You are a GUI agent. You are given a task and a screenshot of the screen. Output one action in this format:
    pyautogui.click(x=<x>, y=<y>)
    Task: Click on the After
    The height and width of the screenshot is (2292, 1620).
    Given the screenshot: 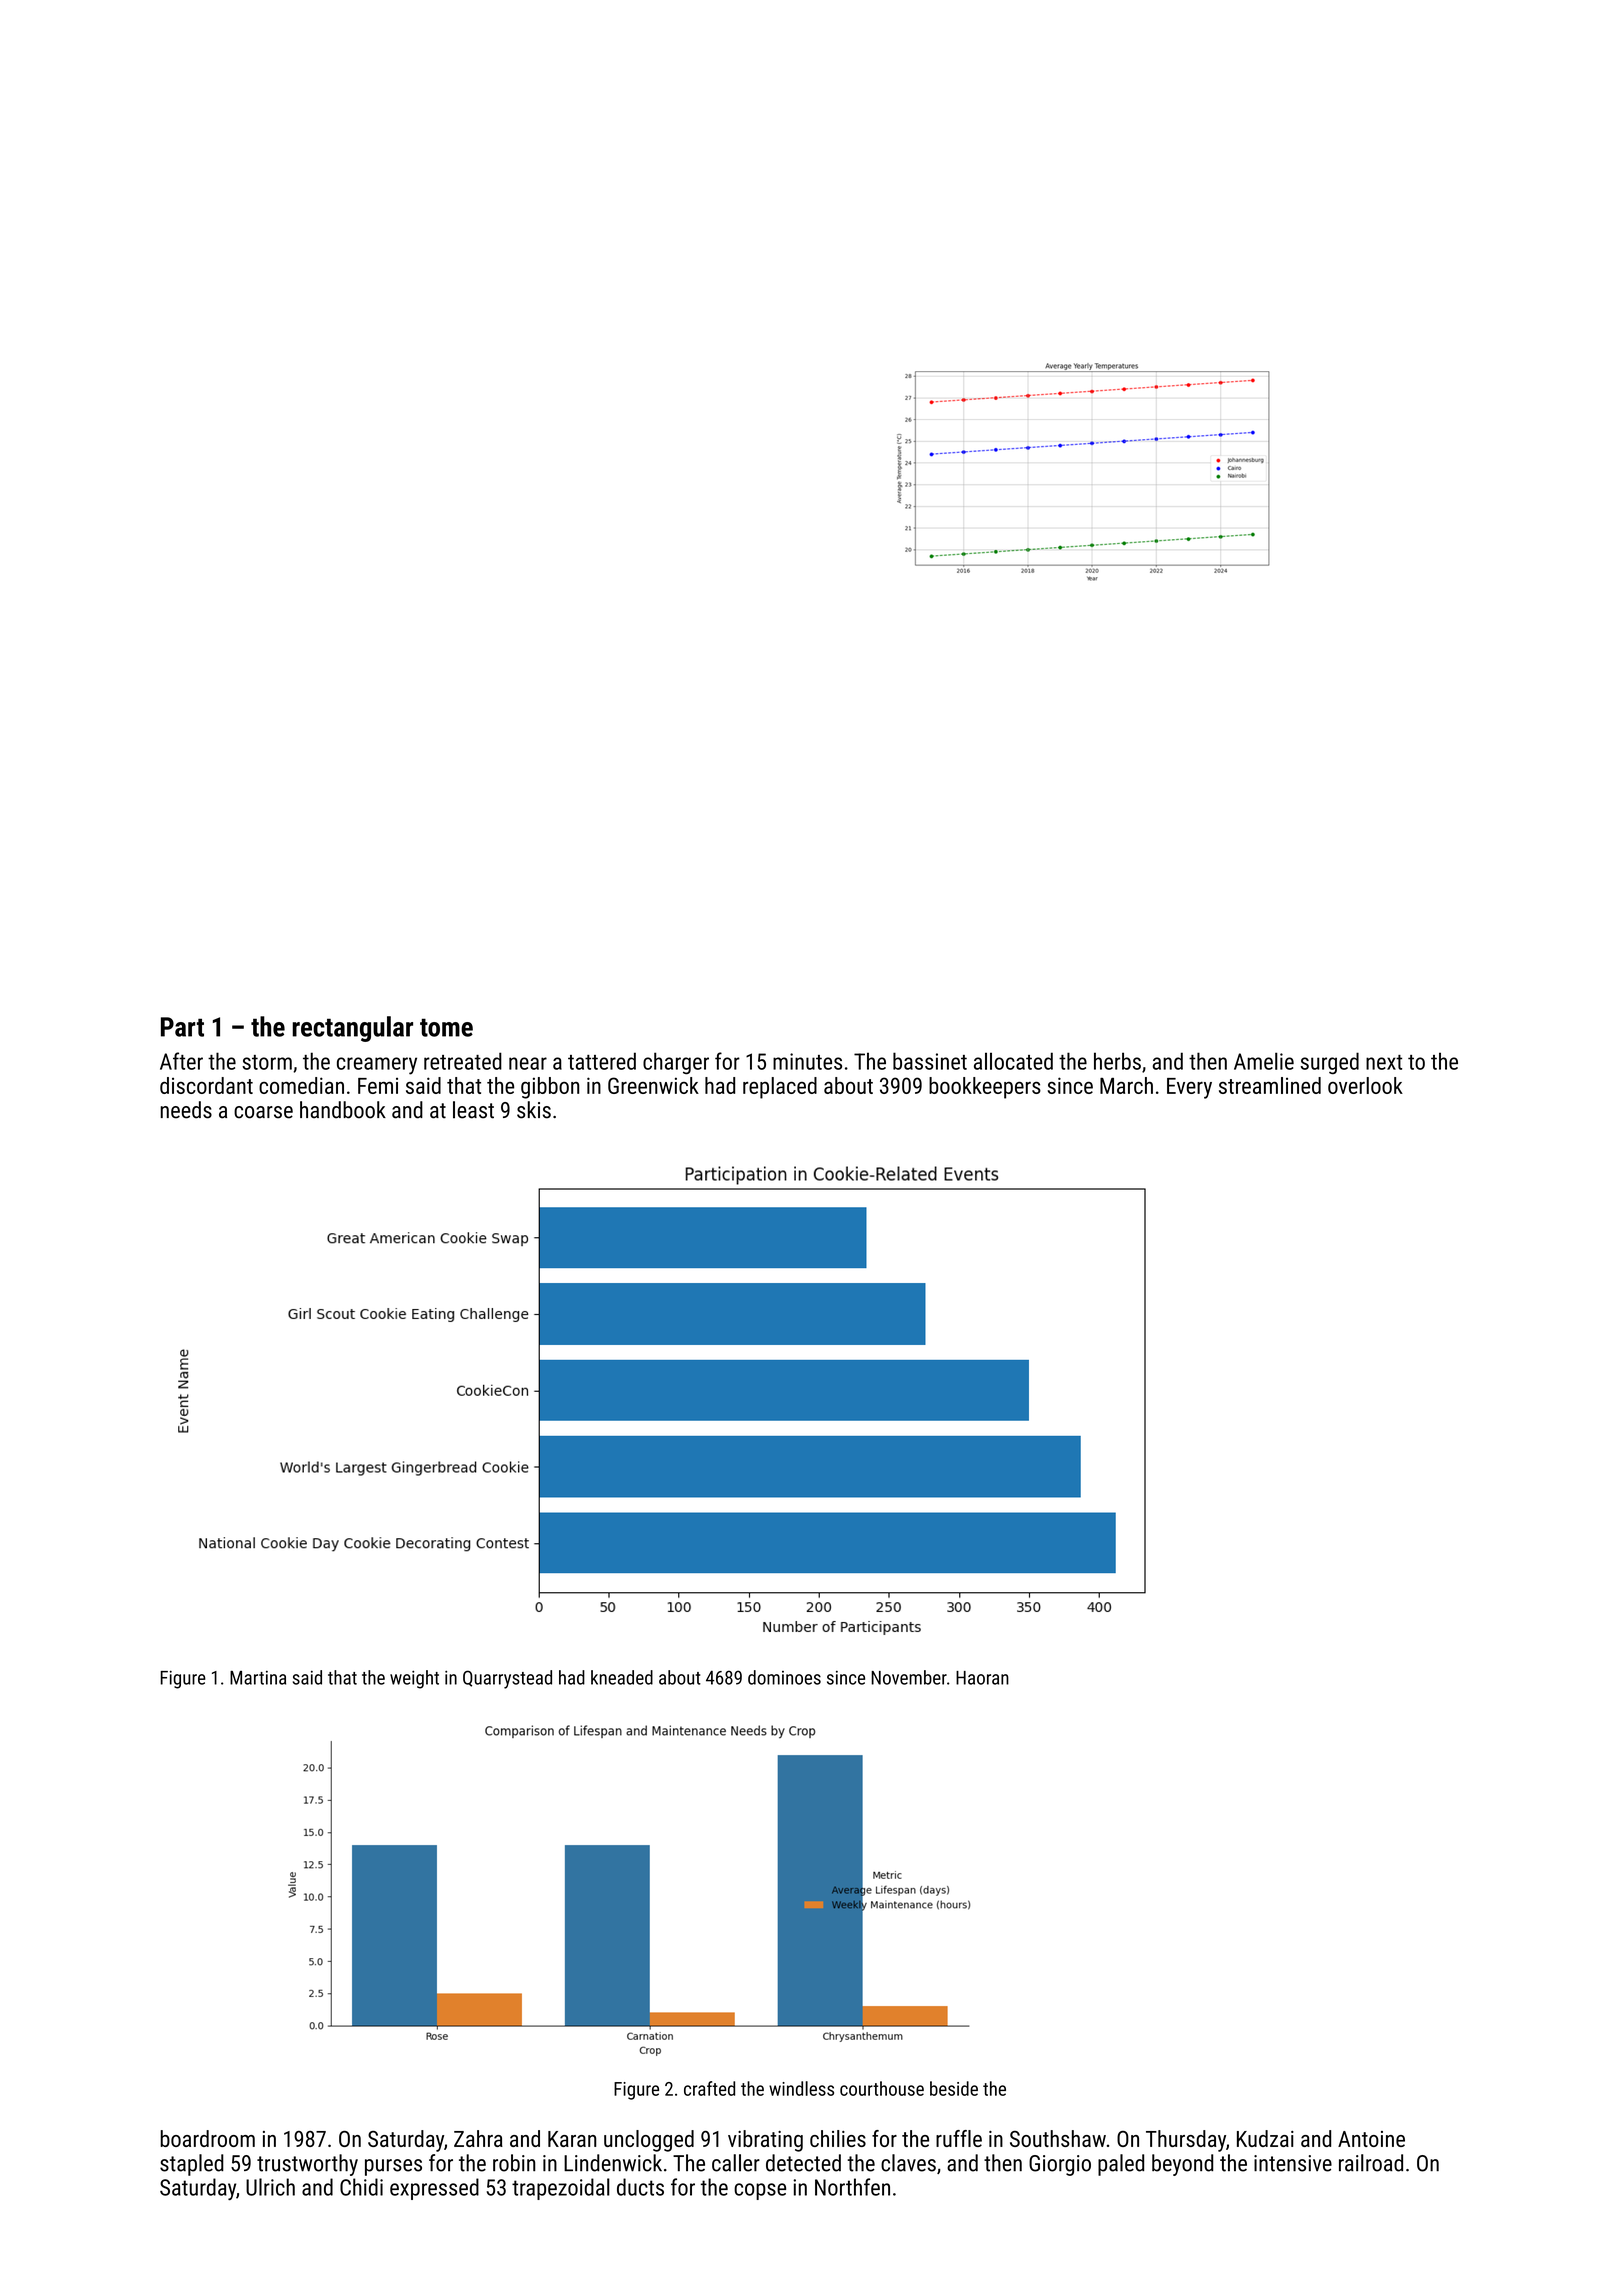 What is the action you would take?
    pyautogui.click(x=181, y=1061)
